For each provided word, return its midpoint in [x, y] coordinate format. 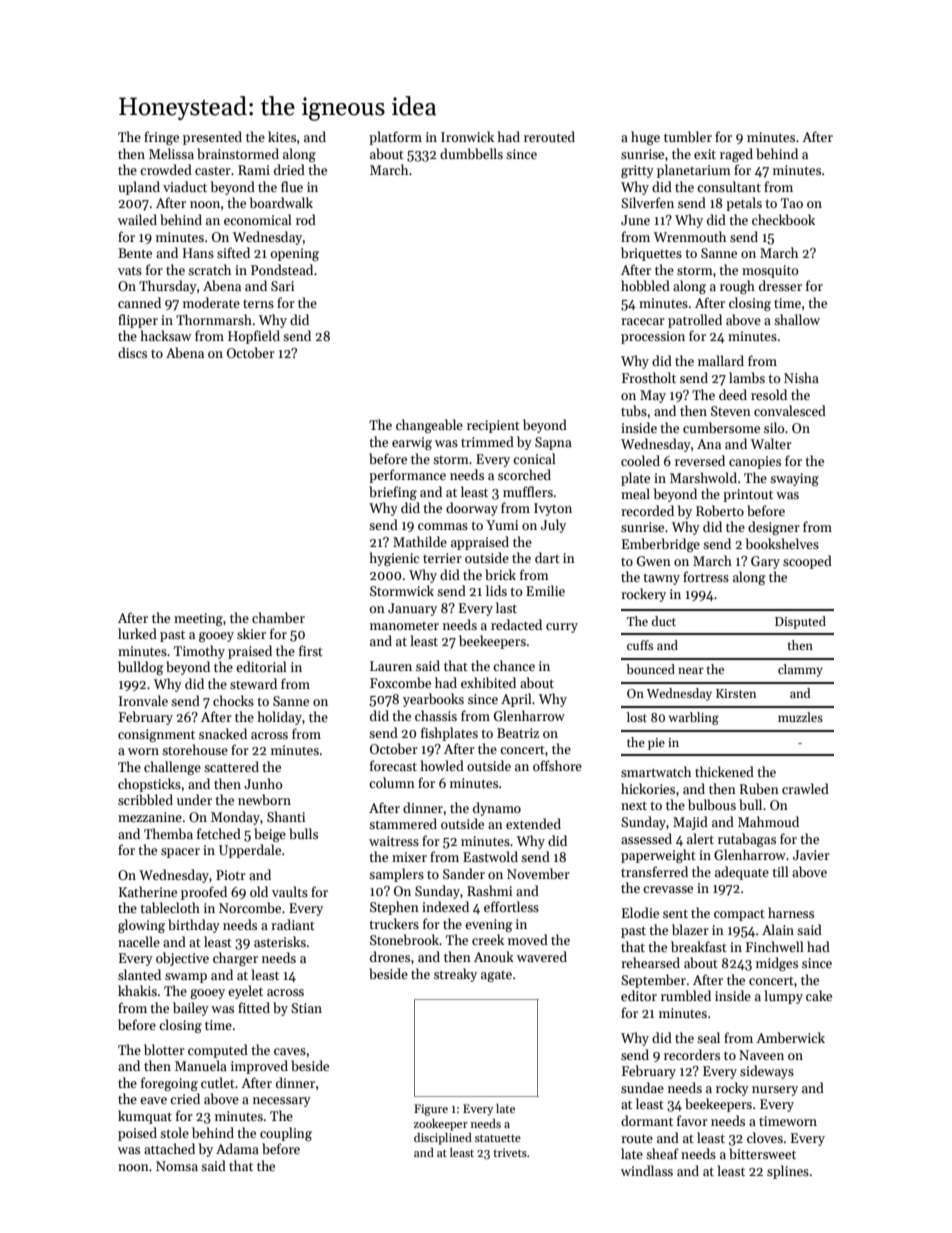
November [538, 873]
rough [737, 287]
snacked [223, 733]
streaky [455, 975]
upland [139, 188]
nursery [775, 1091]
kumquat [145, 1117]
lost [637, 717]
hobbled [645, 285]
